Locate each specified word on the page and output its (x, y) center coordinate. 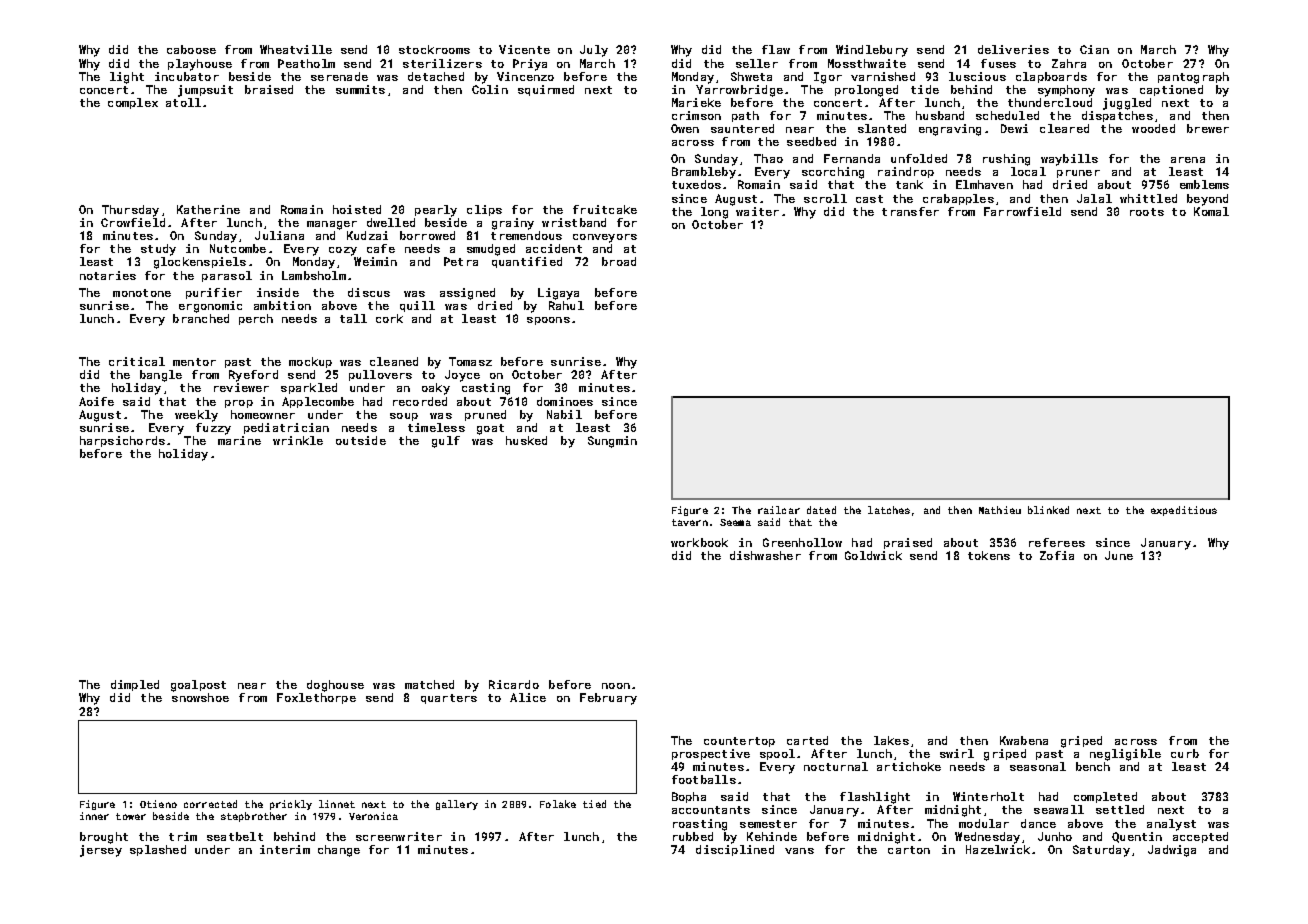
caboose (191, 49)
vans (799, 851)
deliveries (1013, 49)
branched (201, 318)
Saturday (1101, 851)
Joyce (462, 376)
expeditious (1184, 511)
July (594, 51)
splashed (158, 850)
